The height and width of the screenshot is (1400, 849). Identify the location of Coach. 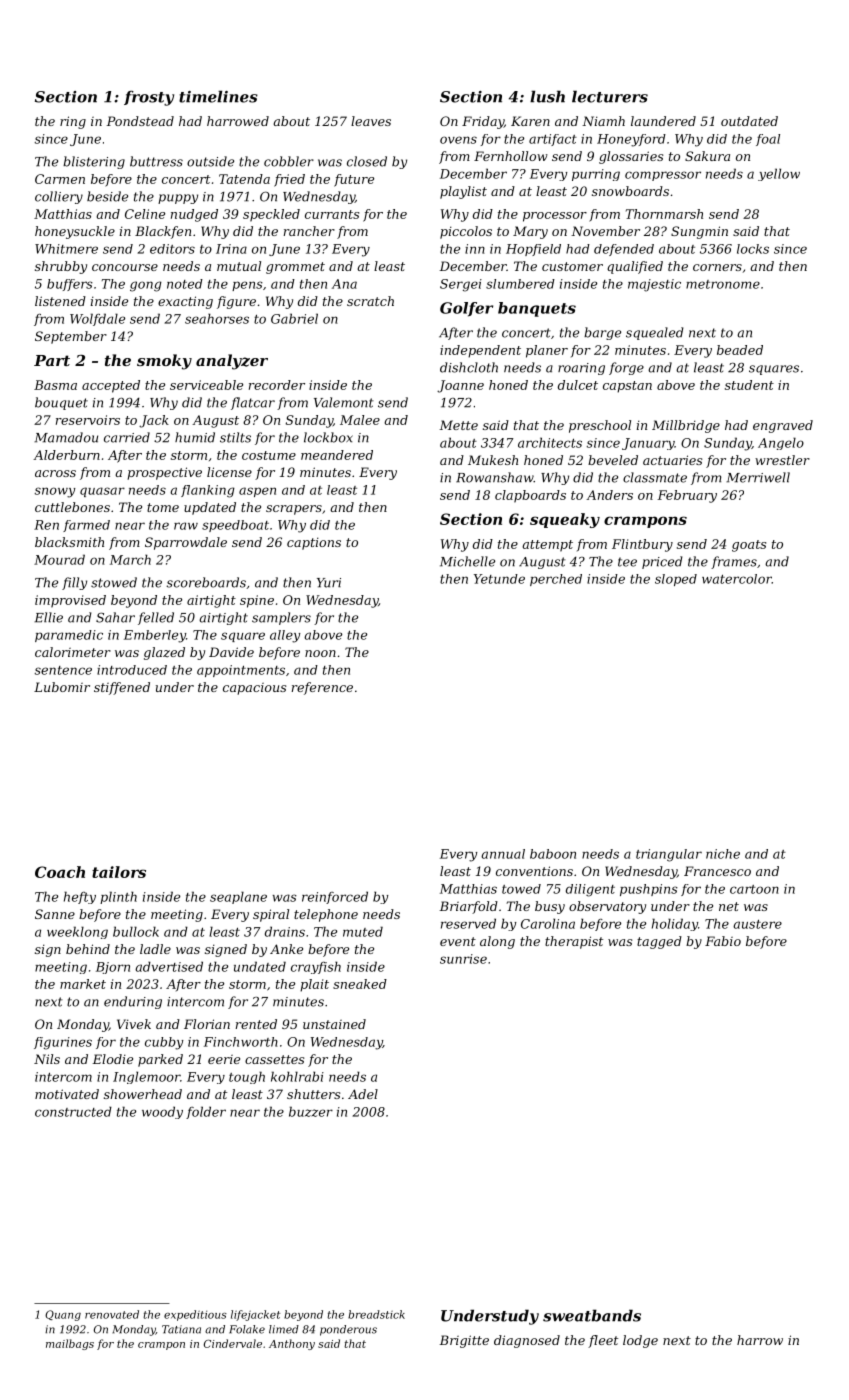
(60, 872).
